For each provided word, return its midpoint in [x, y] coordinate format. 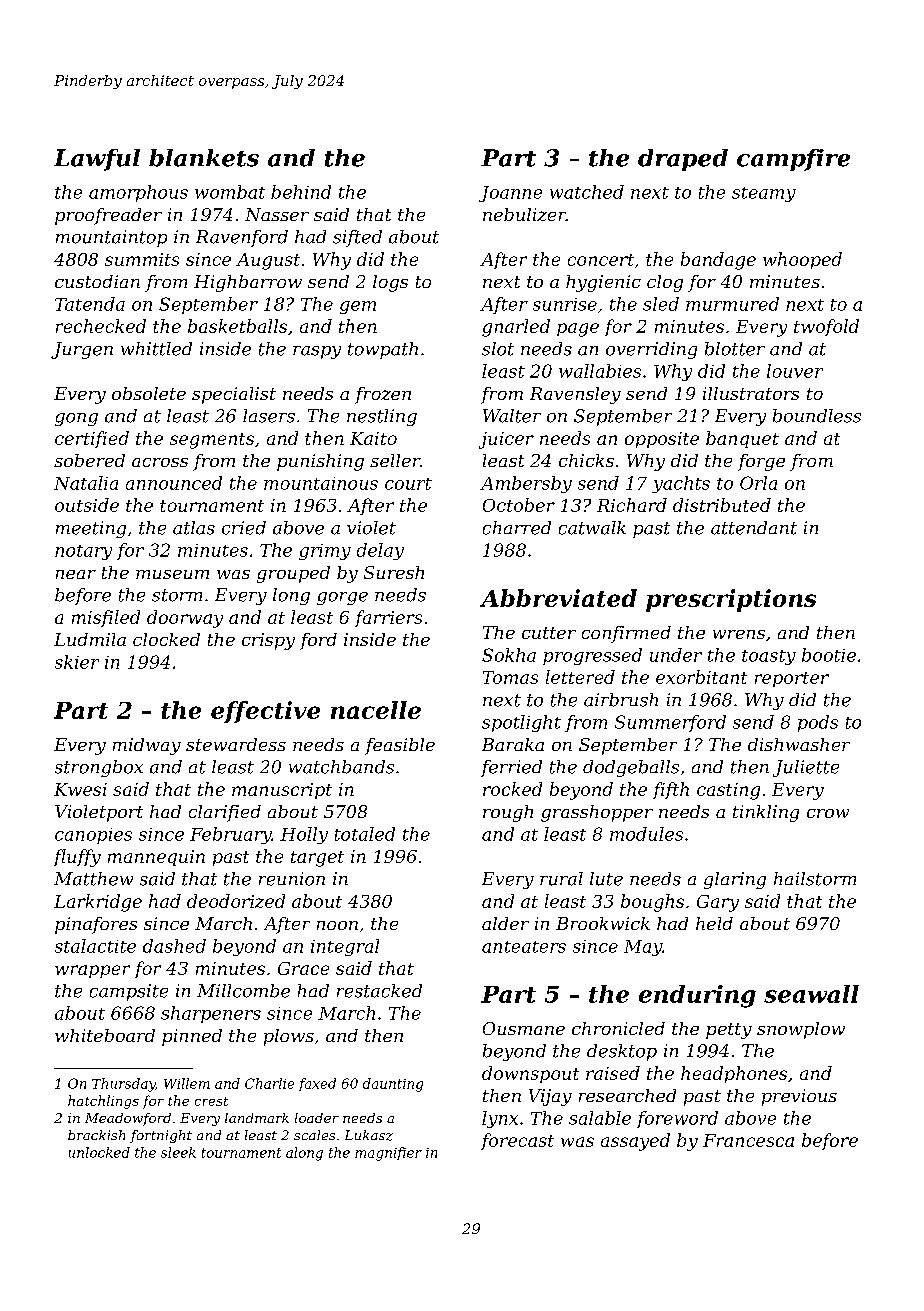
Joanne [510, 194]
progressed [592, 656]
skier [77, 662]
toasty [769, 657]
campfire [793, 160]
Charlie [269, 1083]
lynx [500, 1119]
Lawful [97, 160]
